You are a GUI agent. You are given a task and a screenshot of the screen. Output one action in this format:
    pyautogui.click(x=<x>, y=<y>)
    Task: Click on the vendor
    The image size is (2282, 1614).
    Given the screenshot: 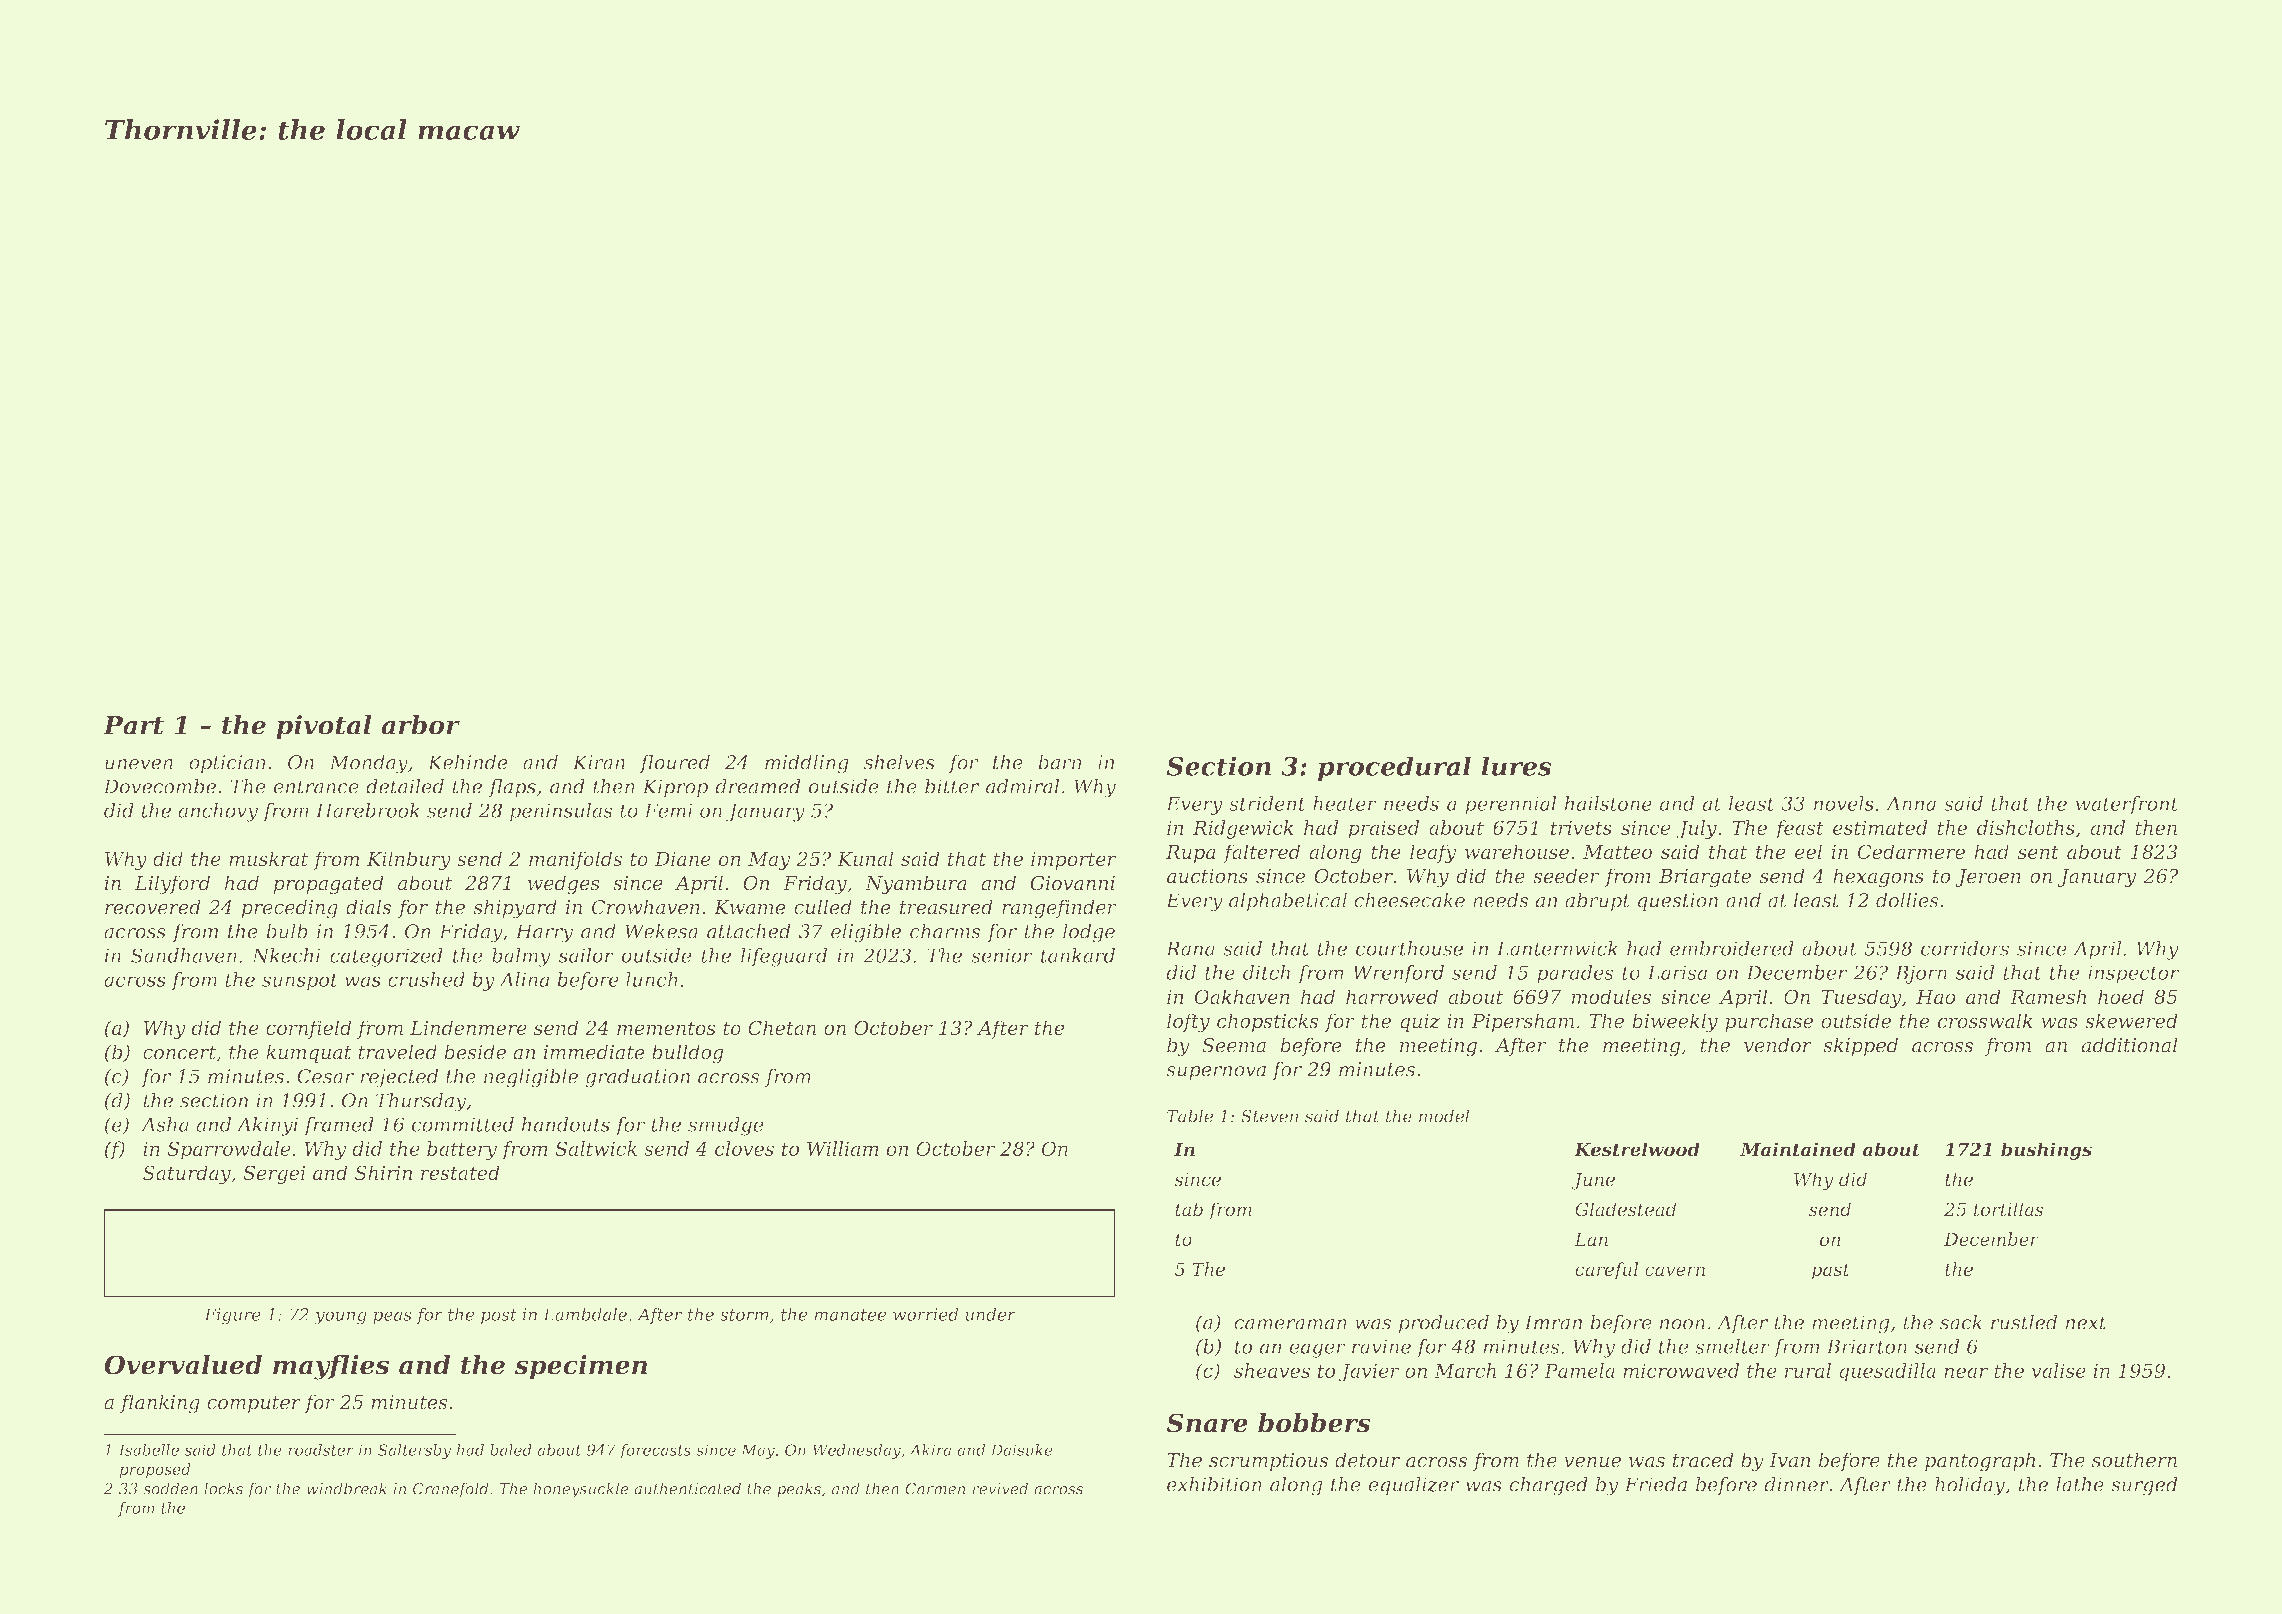 What is the action you would take?
    pyautogui.click(x=1778, y=1045)
